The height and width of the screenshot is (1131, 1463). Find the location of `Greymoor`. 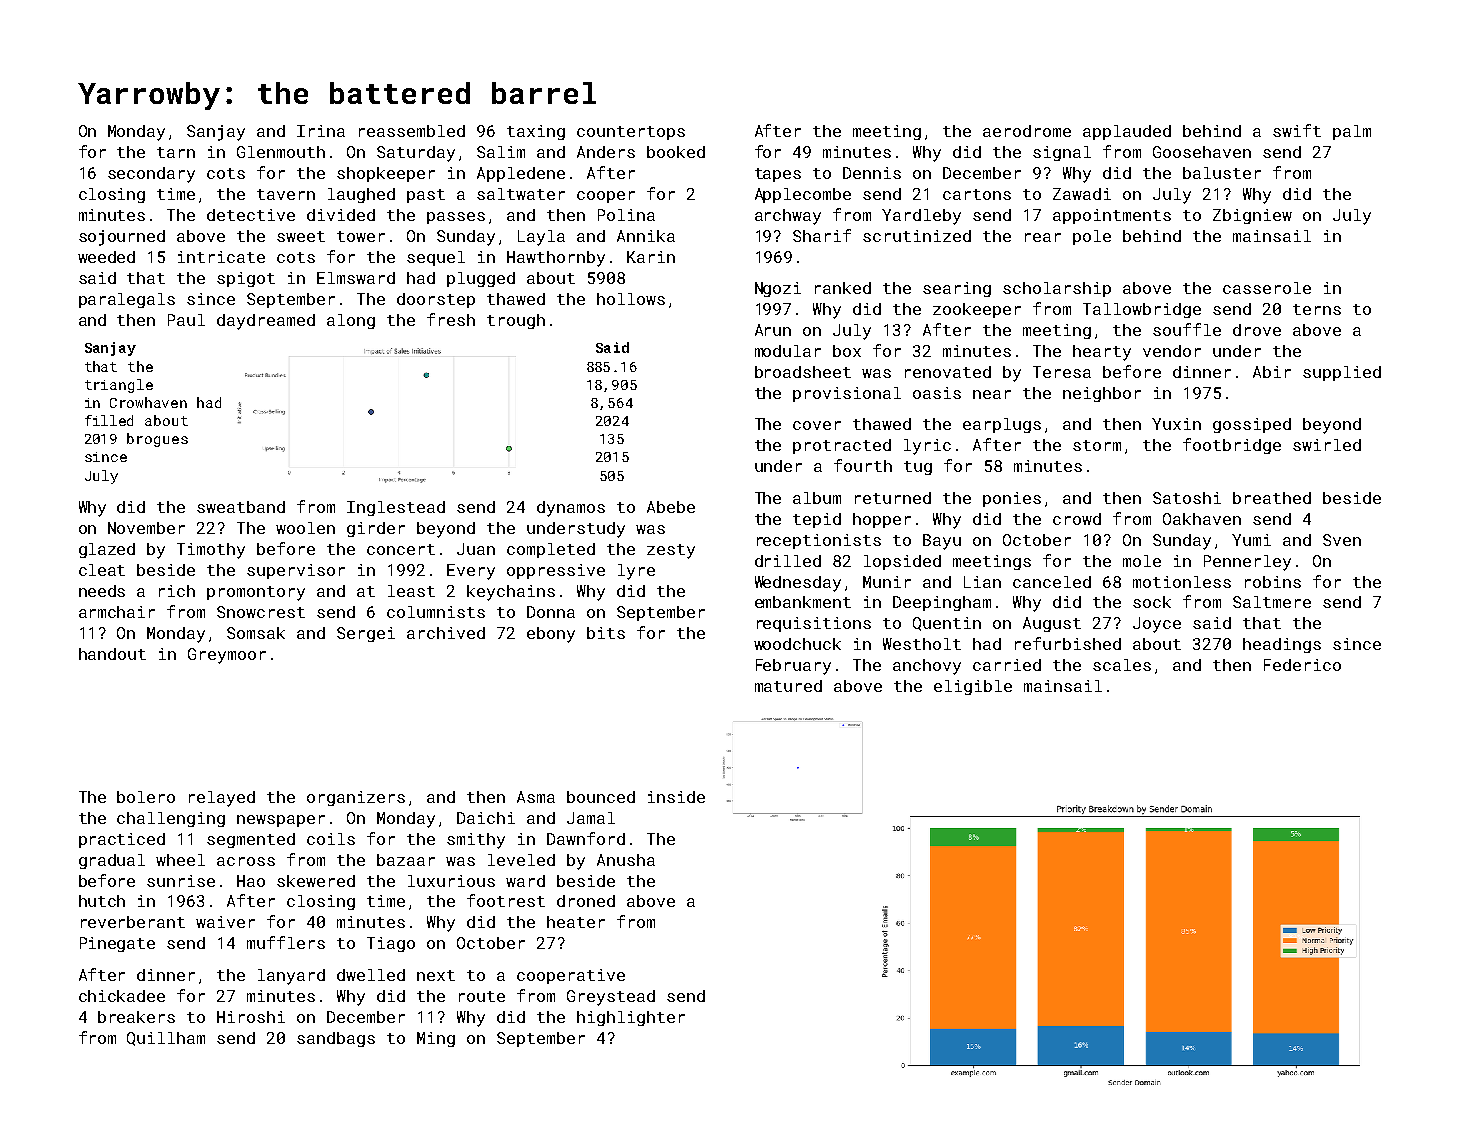

Greymoor is located at coordinates (227, 656).
